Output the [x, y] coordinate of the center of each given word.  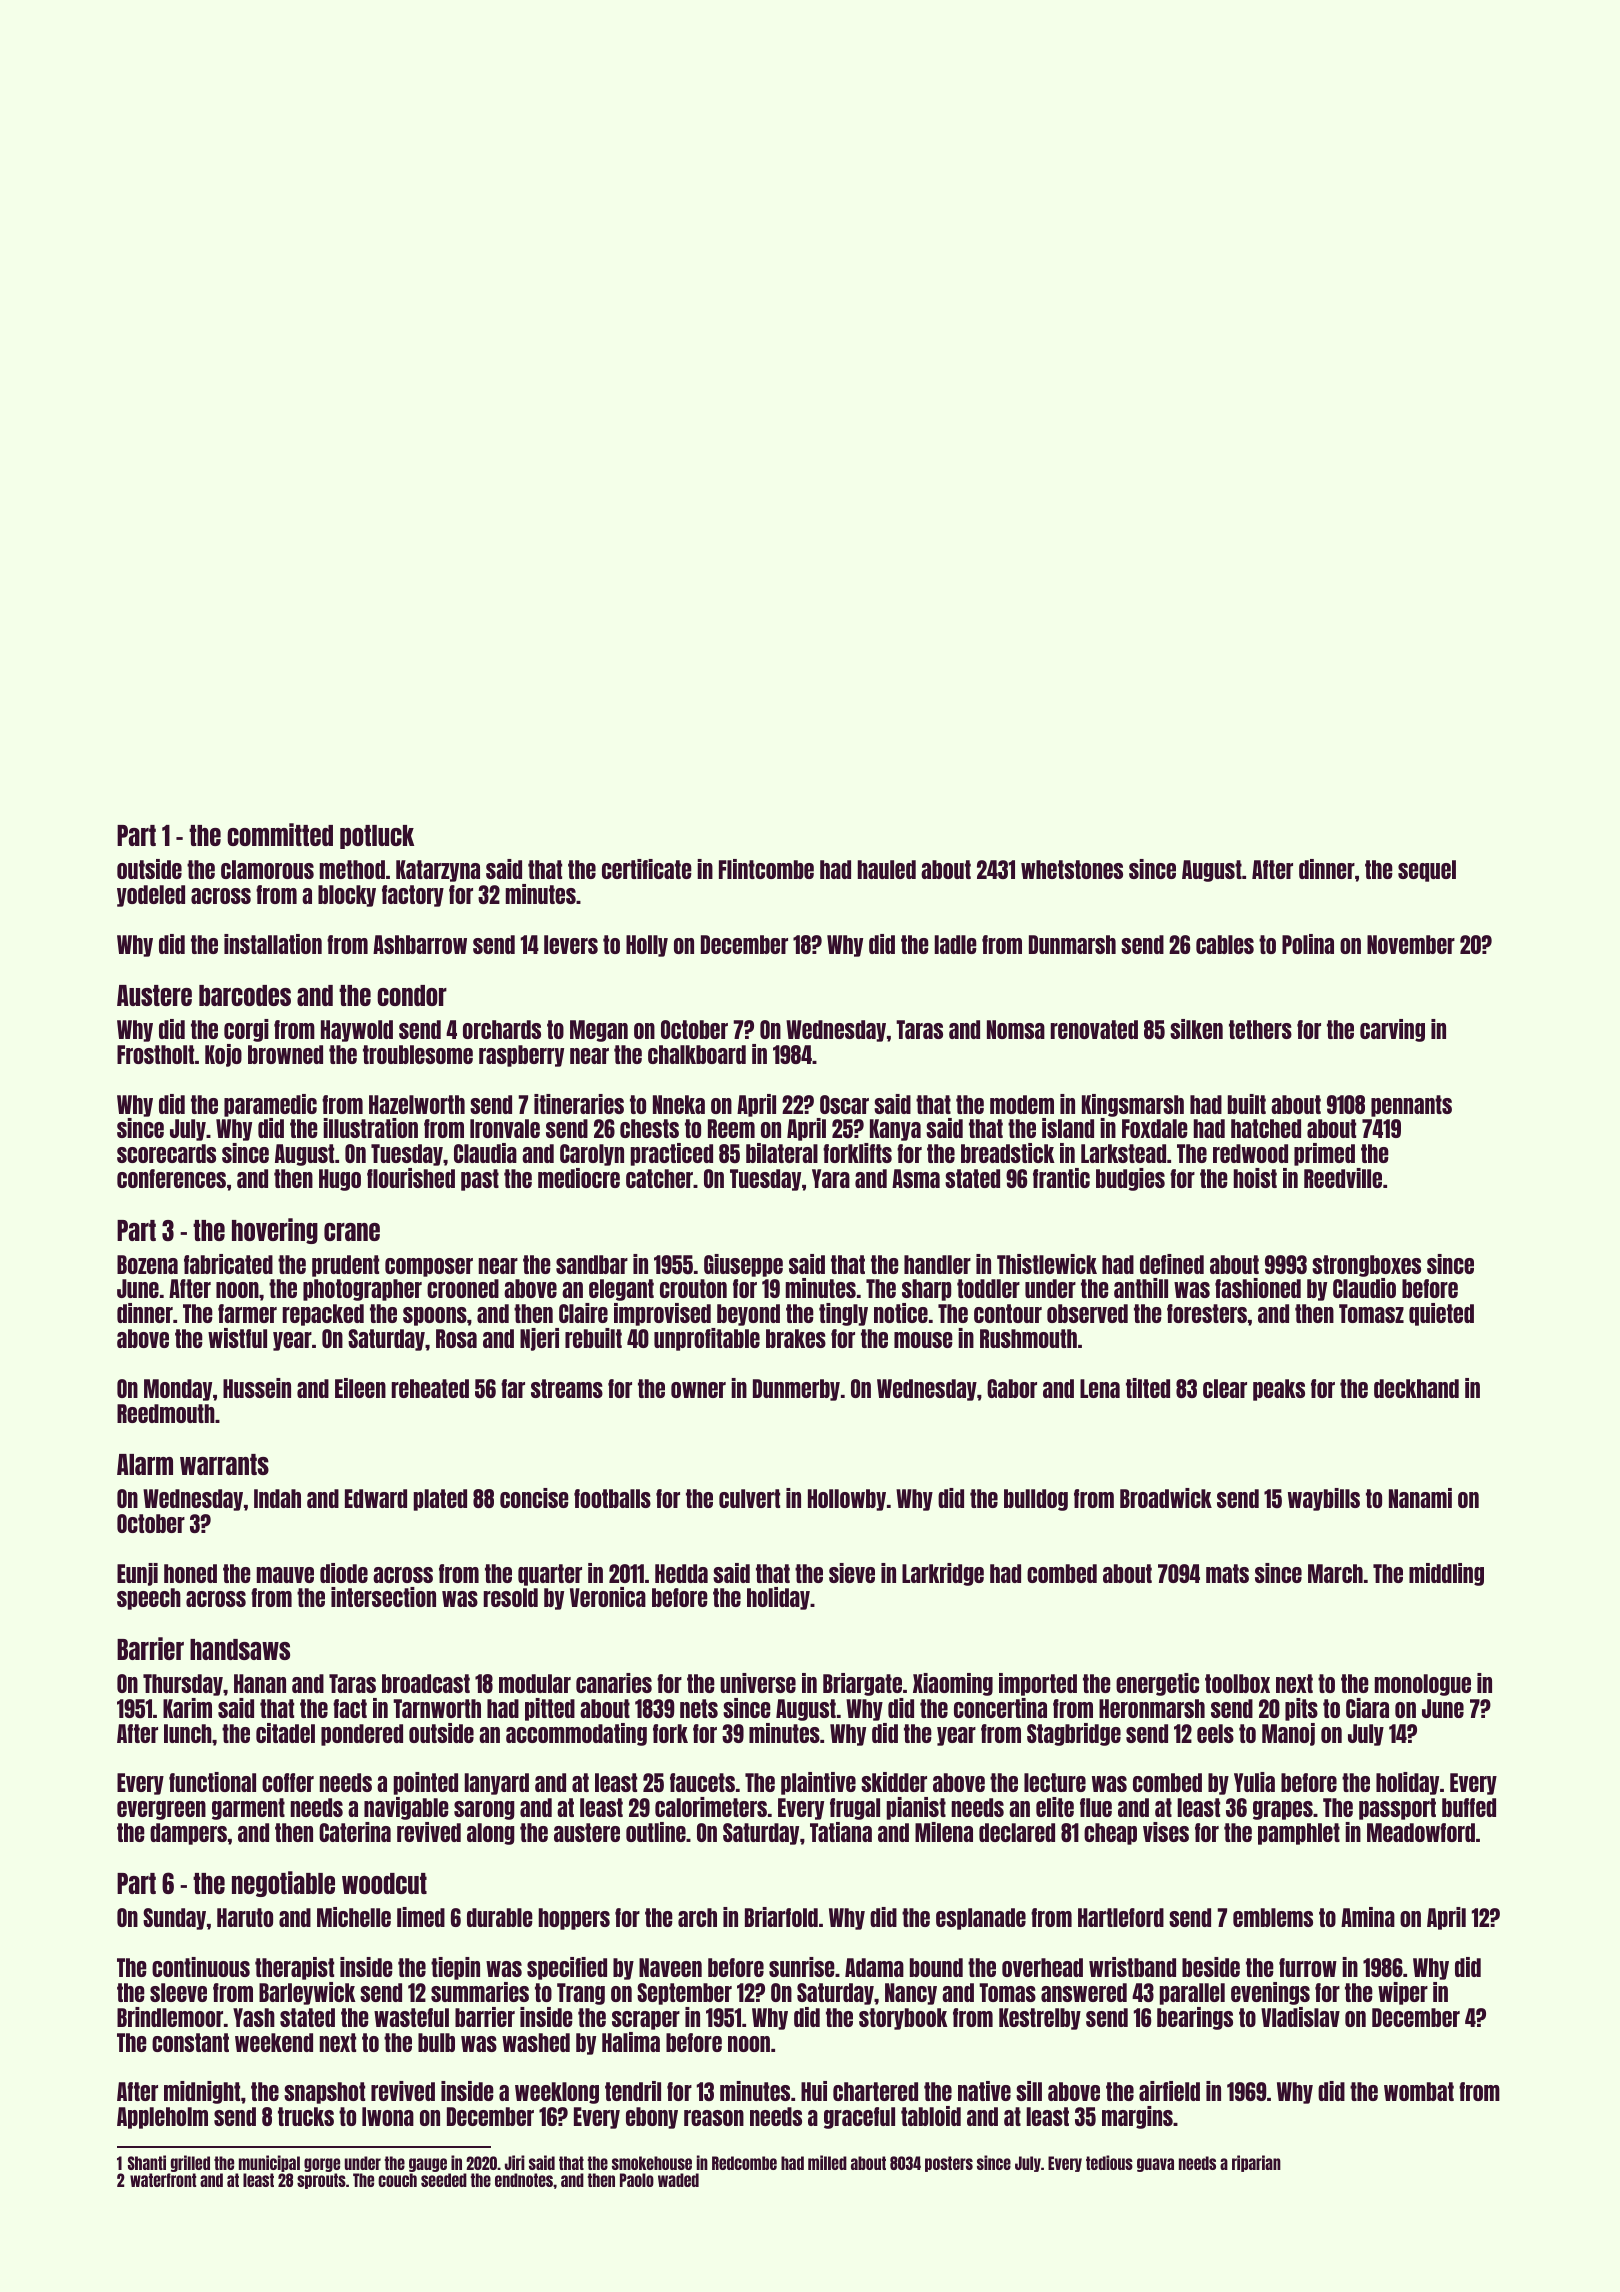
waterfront [163, 2180]
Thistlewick [1047, 1264]
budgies [1130, 1179]
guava [1155, 2165]
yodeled [151, 896]
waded [678, 2180]
